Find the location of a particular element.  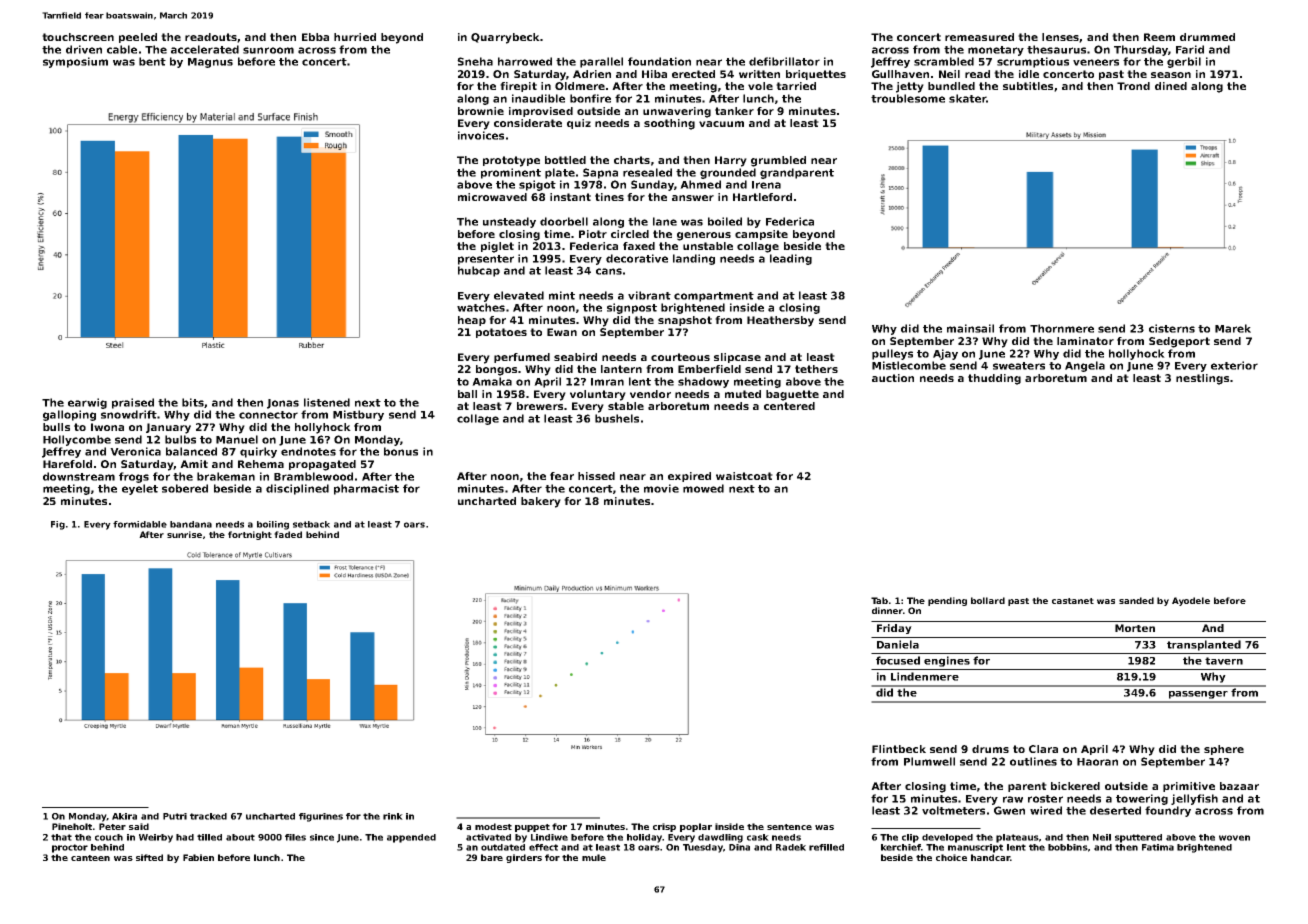

veneers is located at coordinates (1096, 62).
